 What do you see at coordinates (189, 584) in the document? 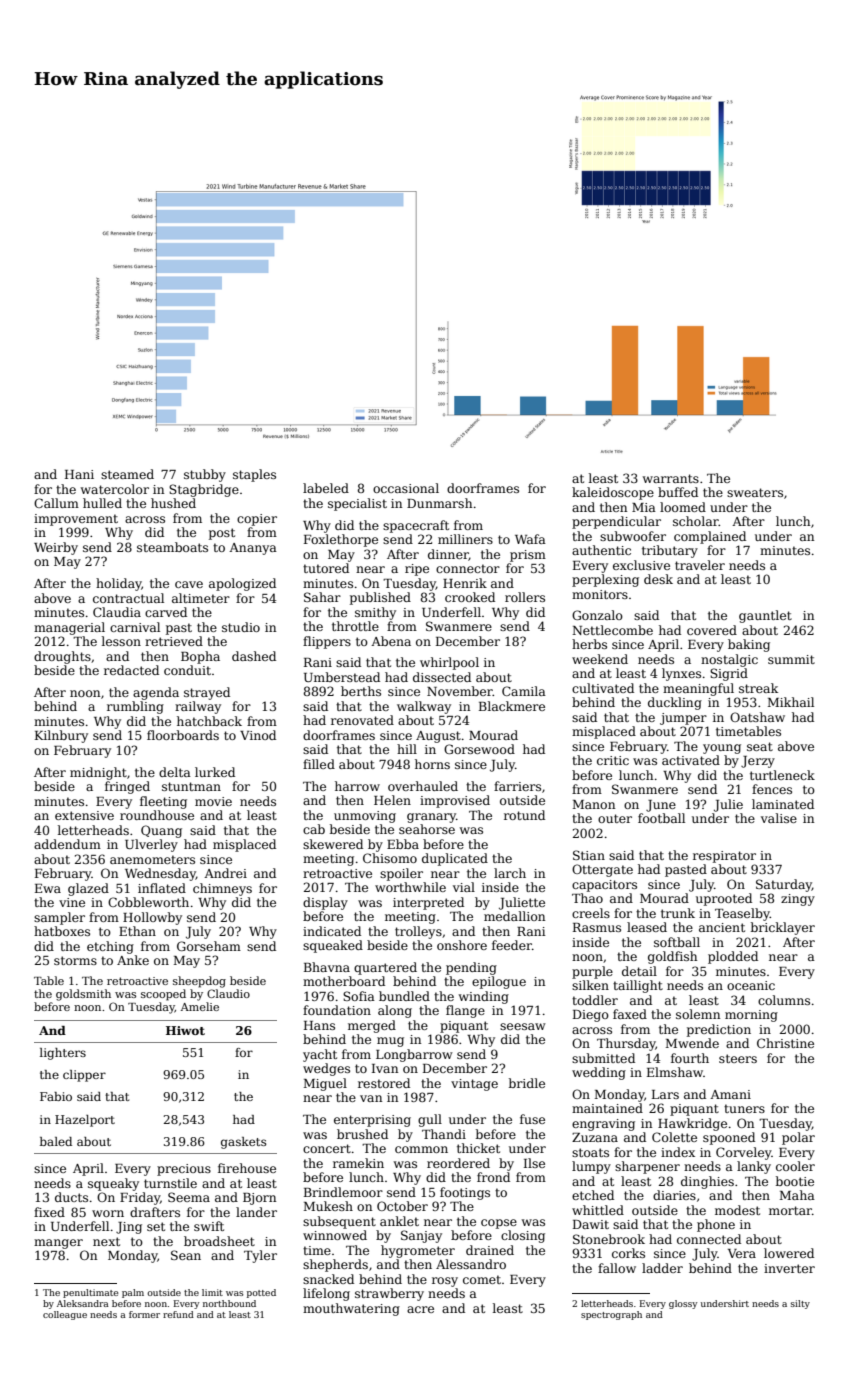
I see `cave` at bounding box center [189, 584].
